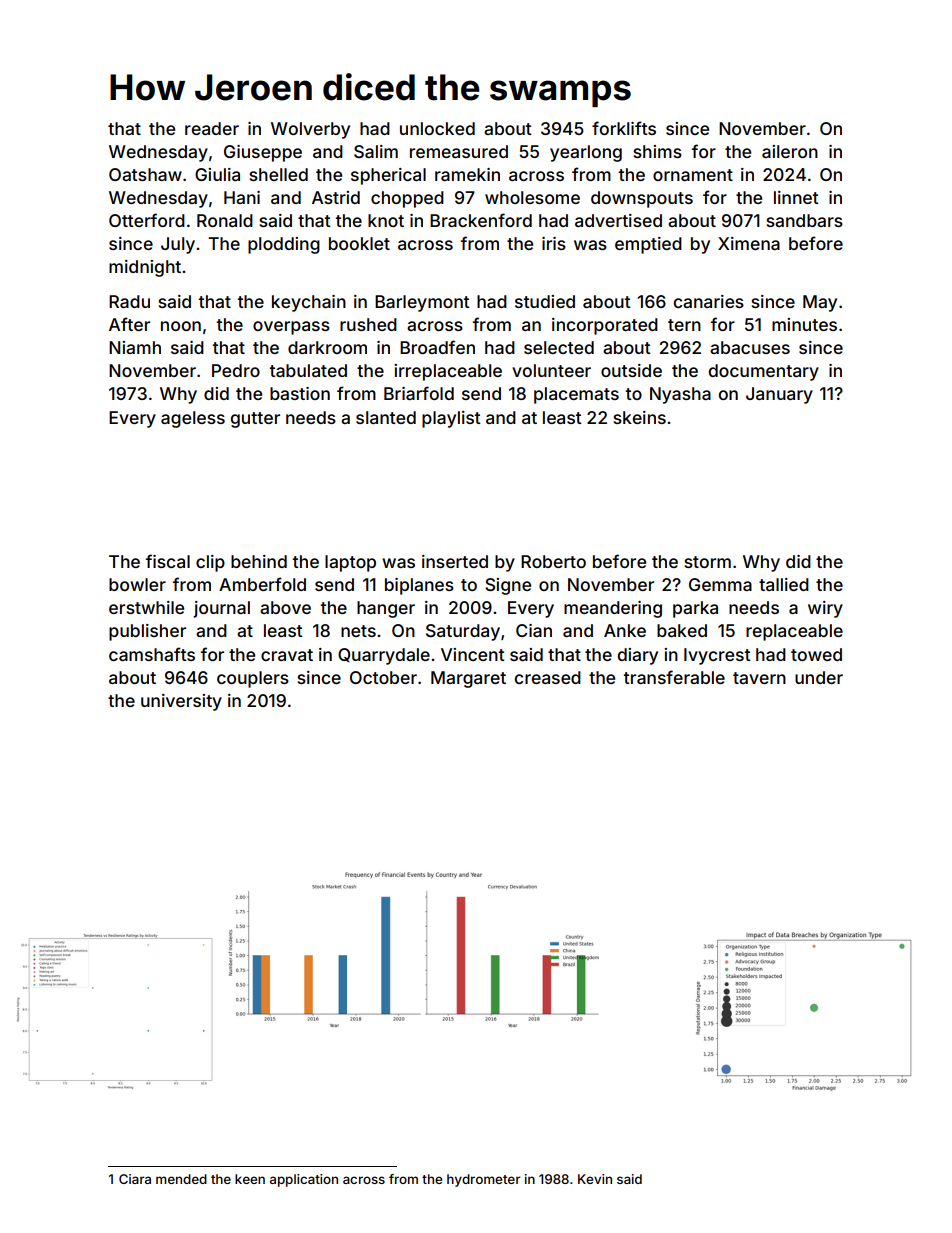 The height and width of the screenshot is (1233, 952). Describe the element at coordinates (468, 679) in the screenshot. I see `Margaret` at that location.
